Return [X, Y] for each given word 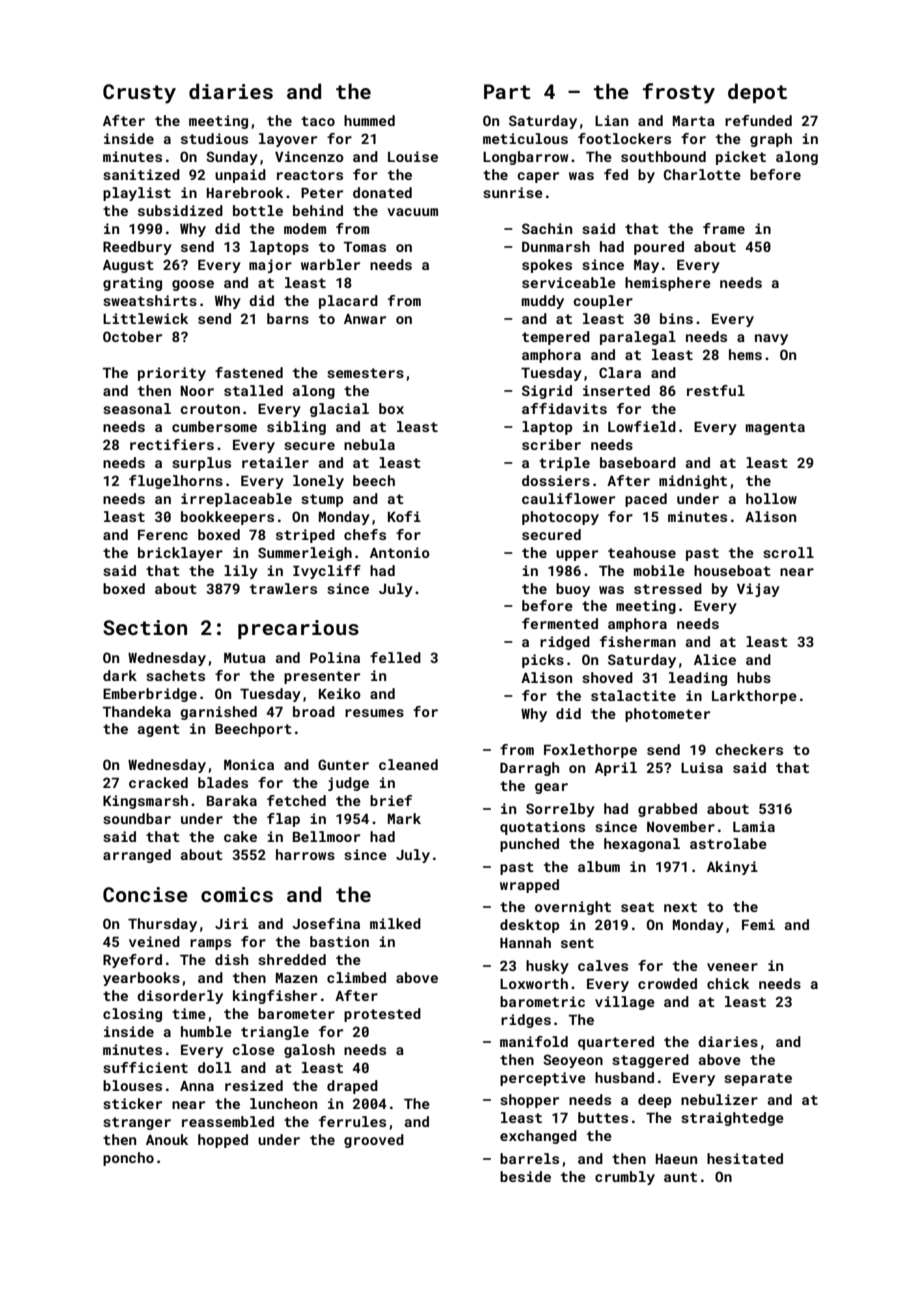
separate [758, 1079]
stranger [137, 1123]
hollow [771, 498]
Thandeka [137, 711]
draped [352, 1087]
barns [288, 318]
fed [616, 174]
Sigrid [547, 392]
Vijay [758, 590]
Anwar [365, 319]
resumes [374, 713]
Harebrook [245, 192]
